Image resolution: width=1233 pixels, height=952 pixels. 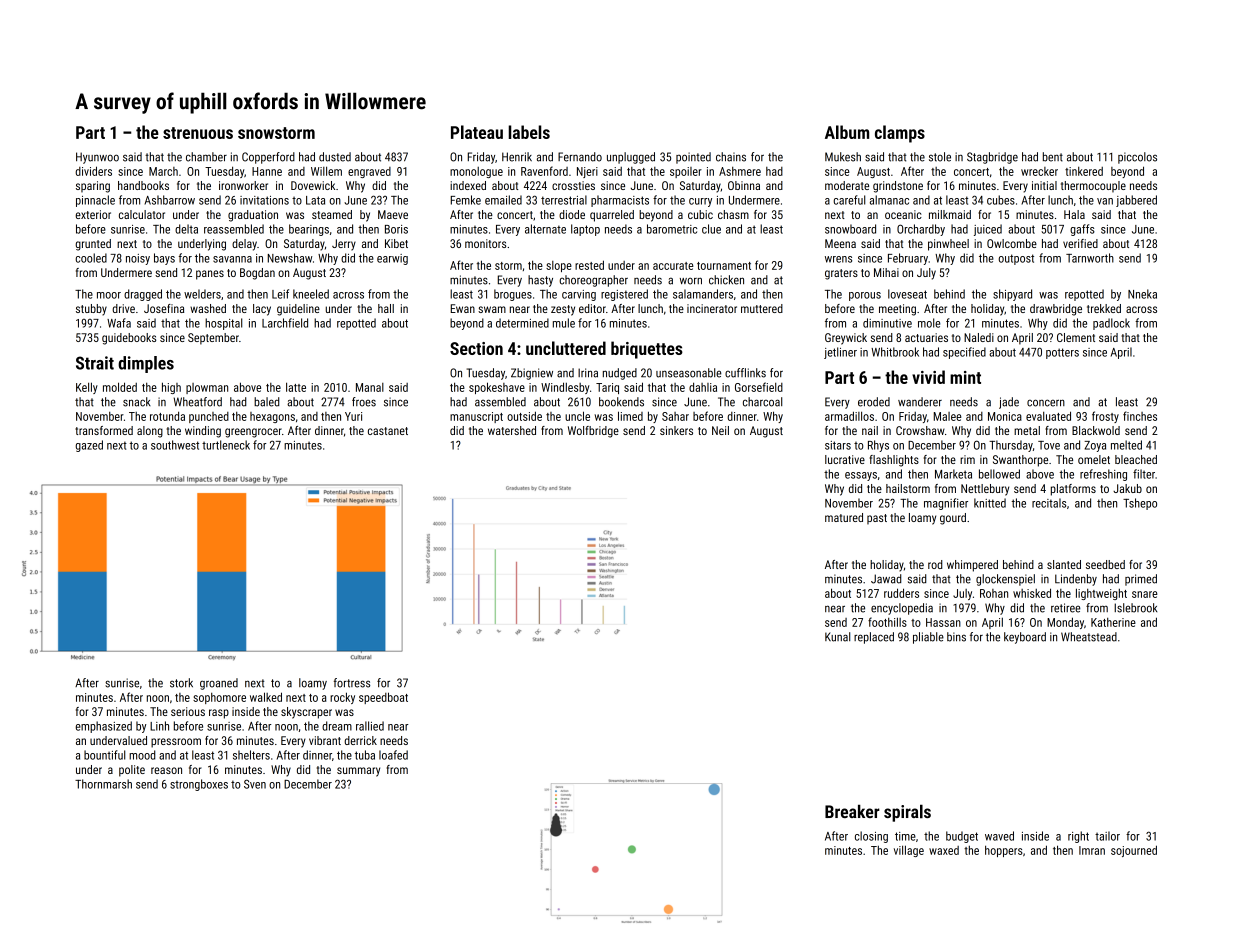 What do you see at coordinates (1144, 474) in the page?
I see `filter` at bounding box center [1144, 474].
